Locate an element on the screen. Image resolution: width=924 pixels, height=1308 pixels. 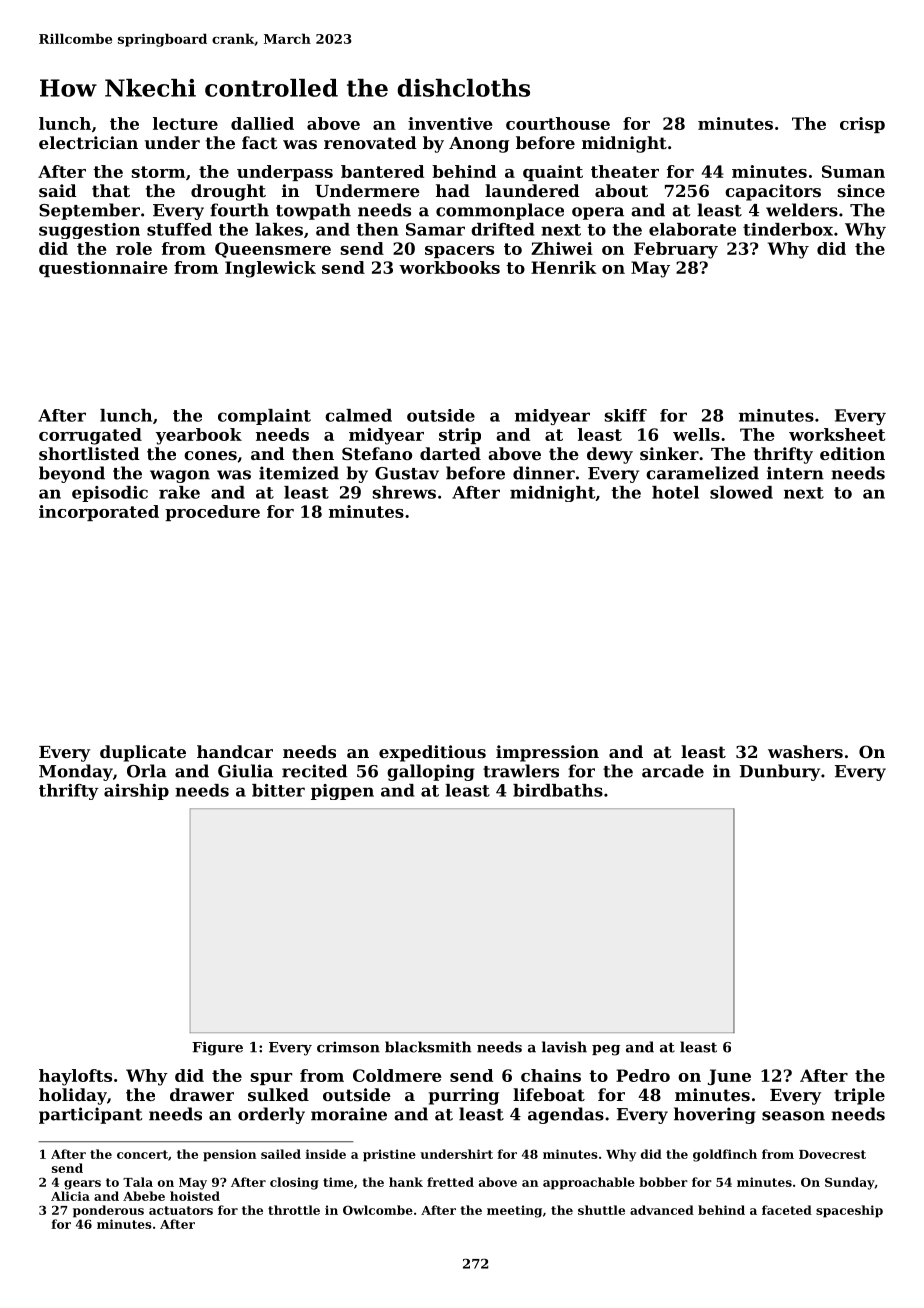
peg is located at coordinates (606, 1050).
